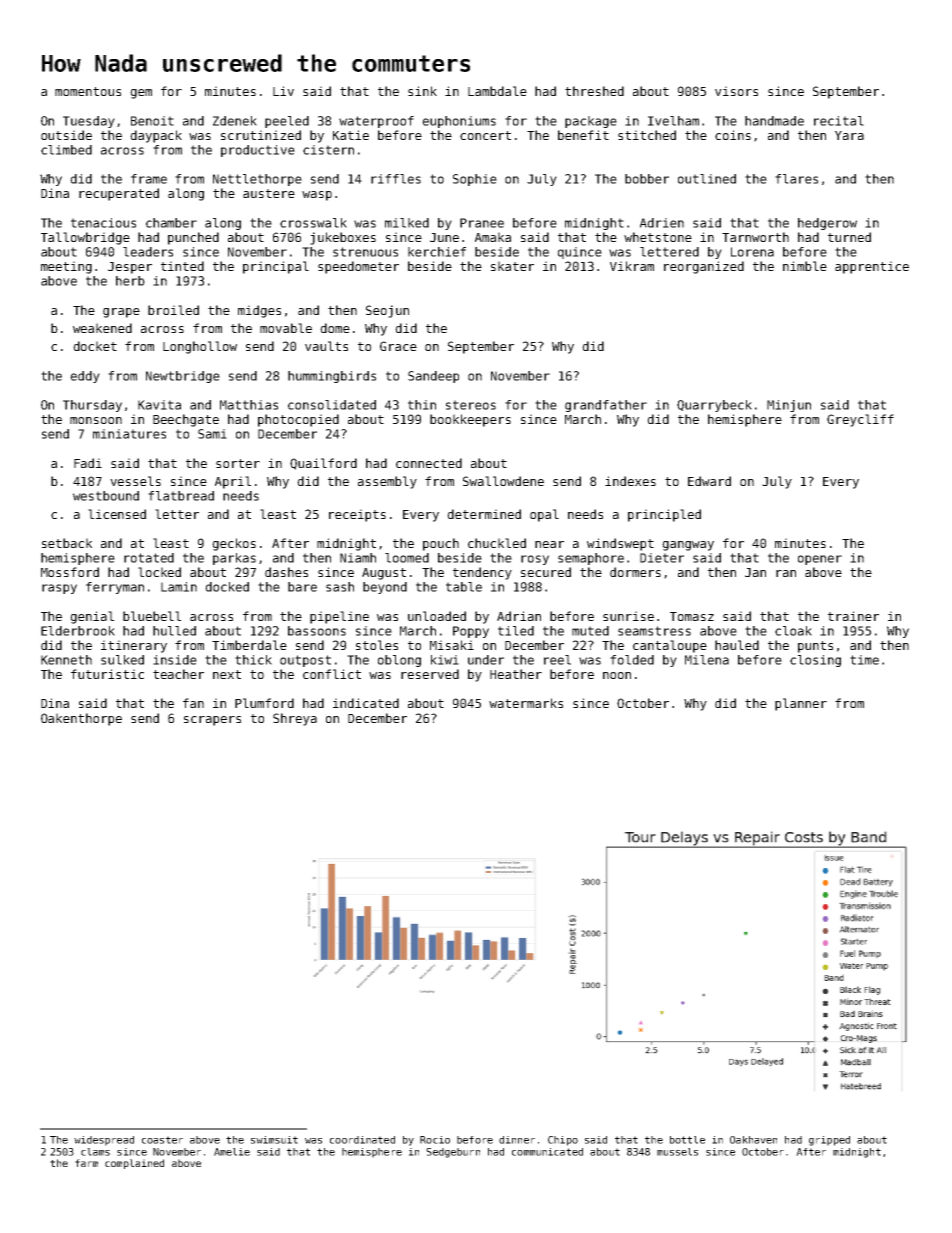  Describe the element at coordinates (107, 674) in the image. I see `futuristic` at that location.
